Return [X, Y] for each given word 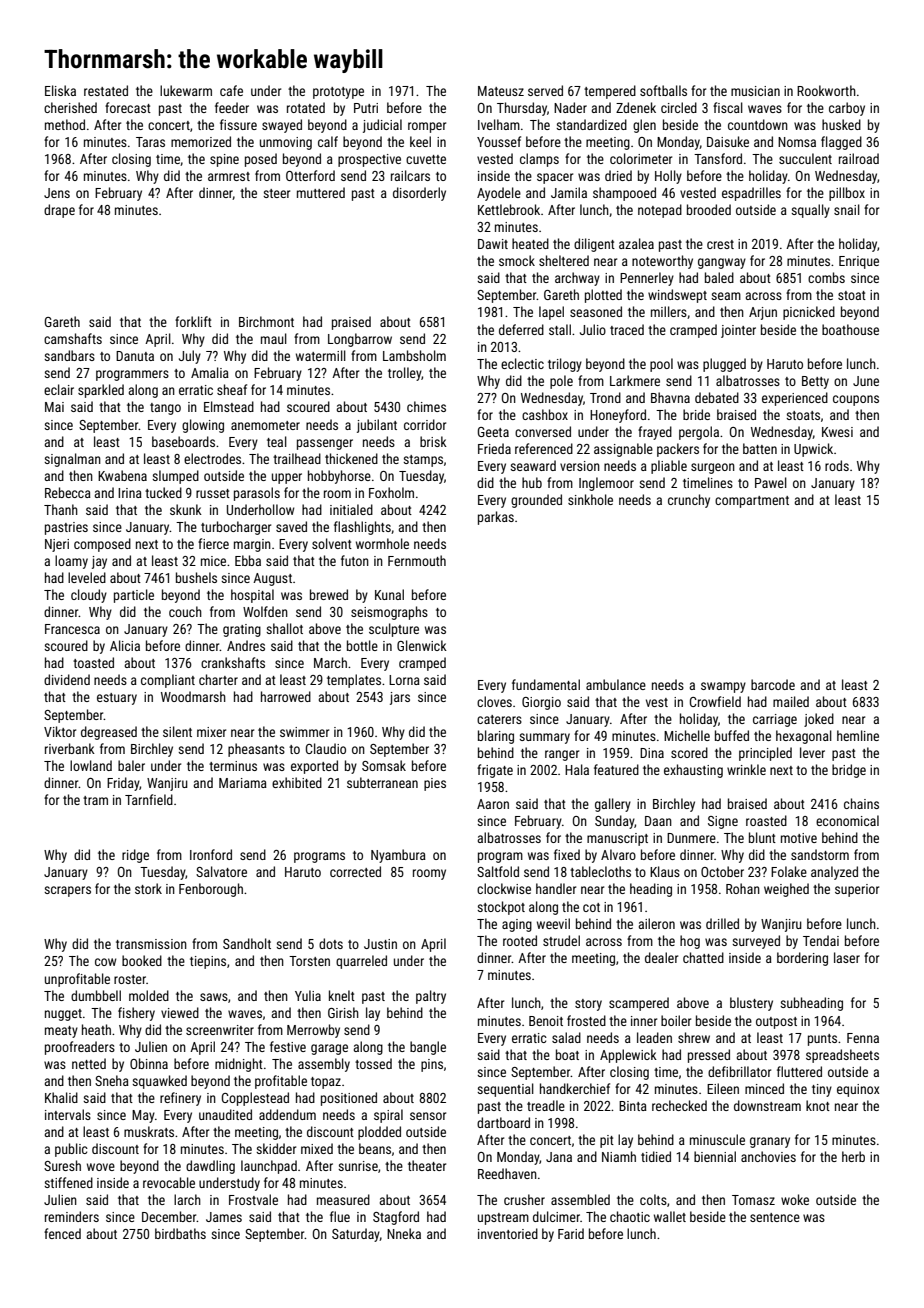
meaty [61, 1032]
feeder [232, 107]
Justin [380, 944]
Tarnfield [149, 799]
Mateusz [501, 91]
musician [755, 91]
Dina [652, 753]
